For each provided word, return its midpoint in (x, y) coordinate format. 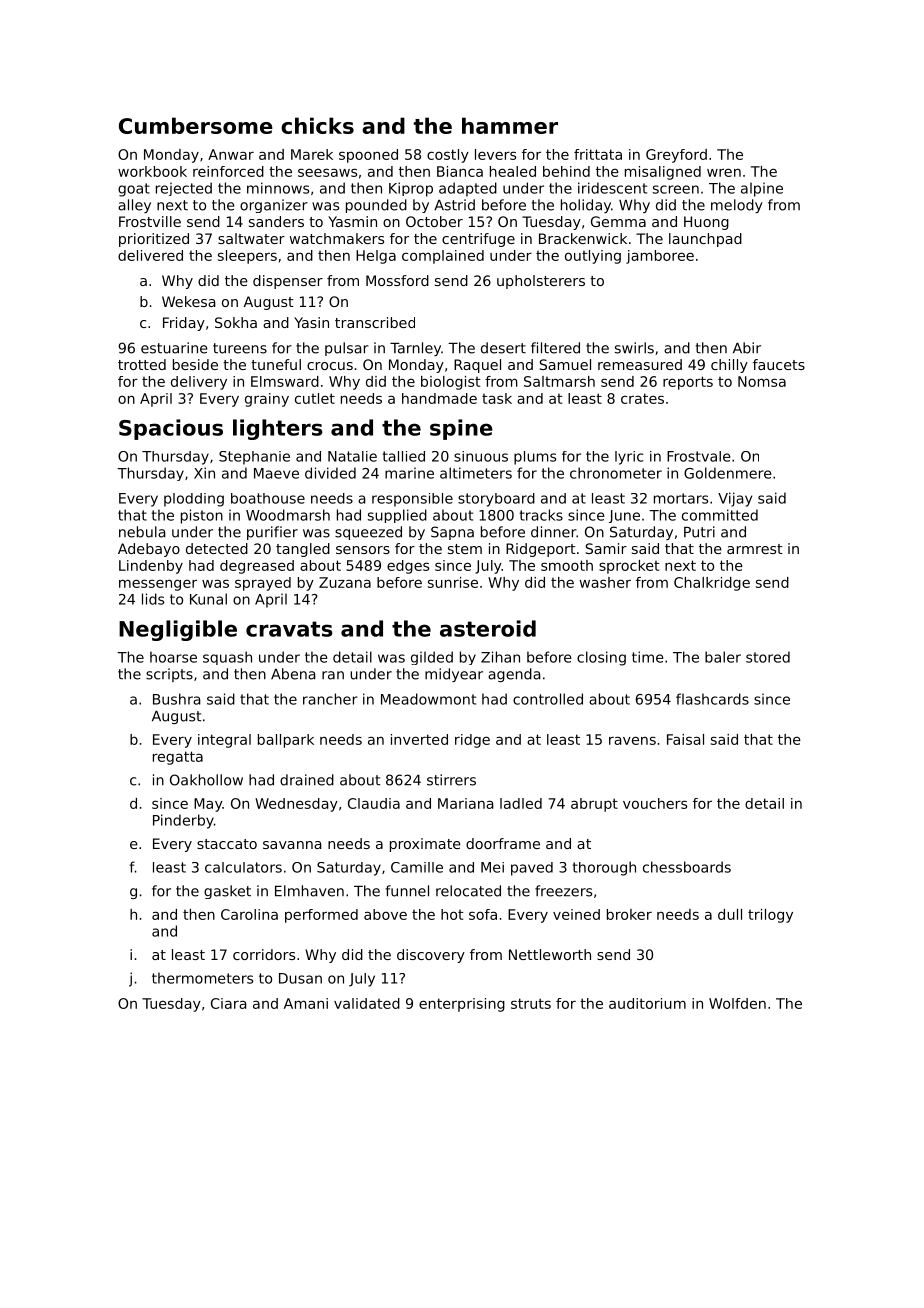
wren (724, 172)
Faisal (685, 739)
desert (503, 348)
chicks (317, 125)
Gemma (618, 221)
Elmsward (285, 381)
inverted (419, 739)
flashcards (712, 699)
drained (307, 780)
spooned (368, 156)
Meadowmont (428, 699)
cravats (289, 629)
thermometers (202, 978)
